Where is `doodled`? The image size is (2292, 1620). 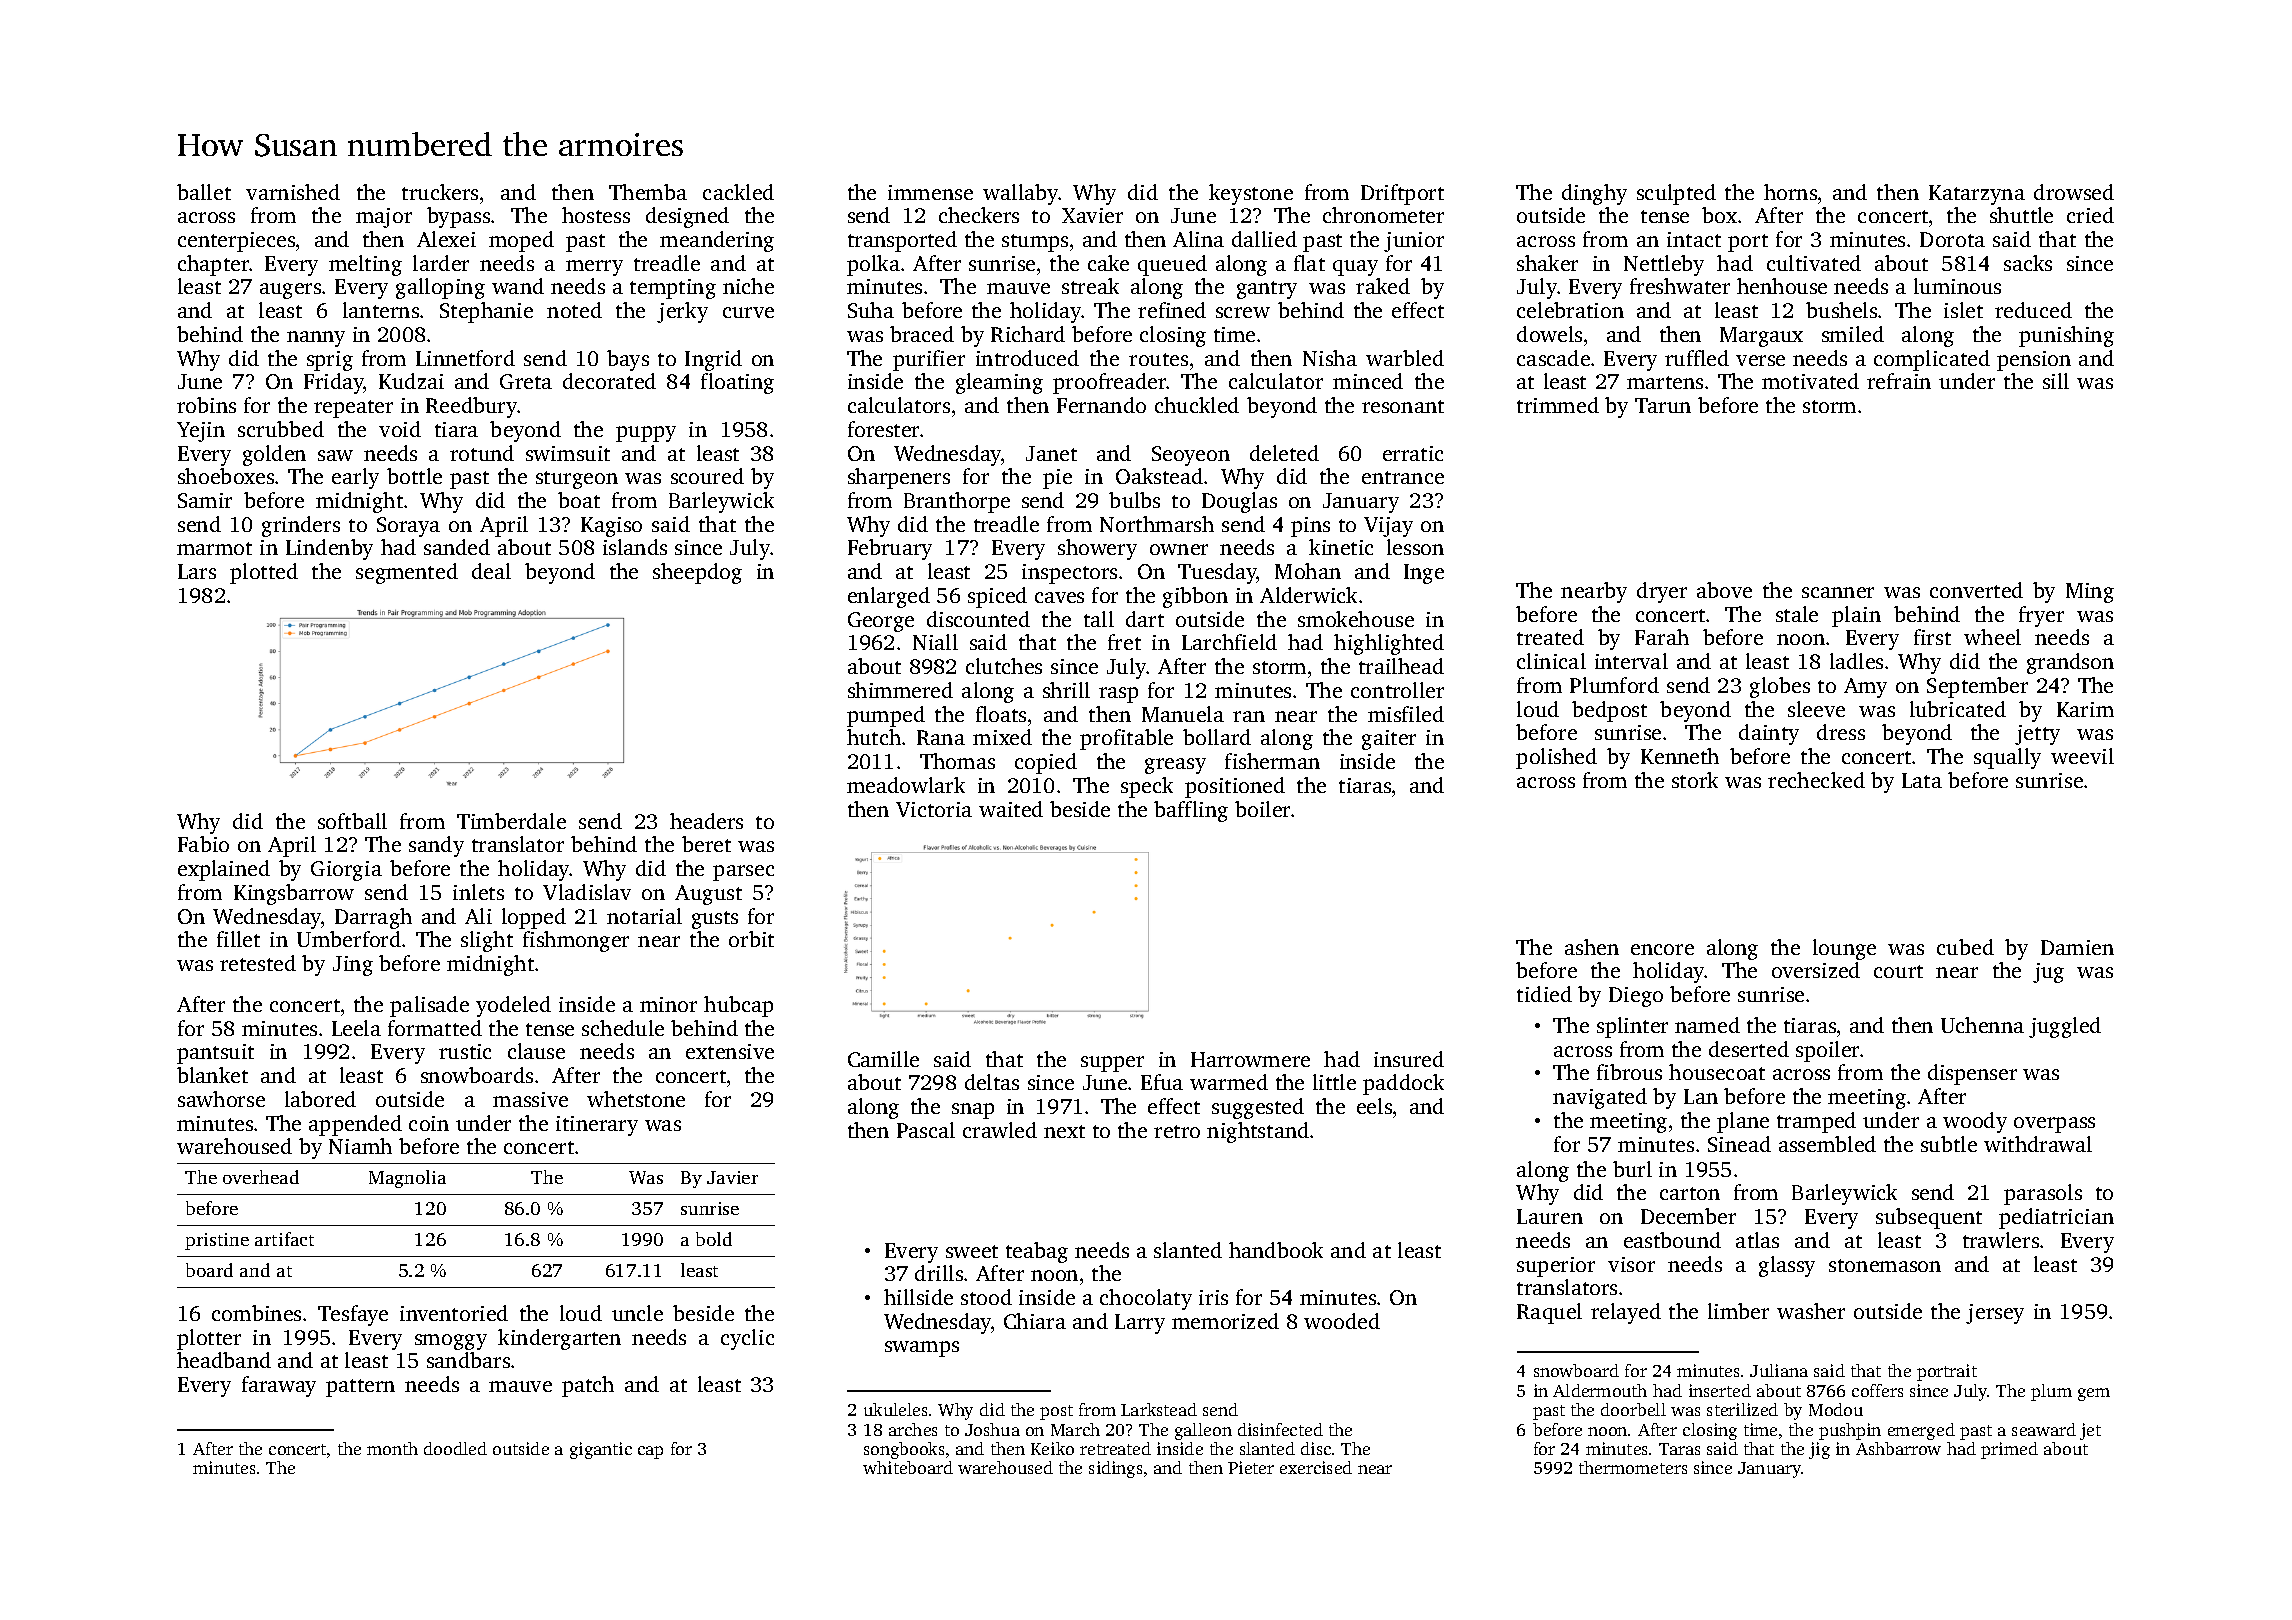 doodled is located at coordinates (455, 1448).
